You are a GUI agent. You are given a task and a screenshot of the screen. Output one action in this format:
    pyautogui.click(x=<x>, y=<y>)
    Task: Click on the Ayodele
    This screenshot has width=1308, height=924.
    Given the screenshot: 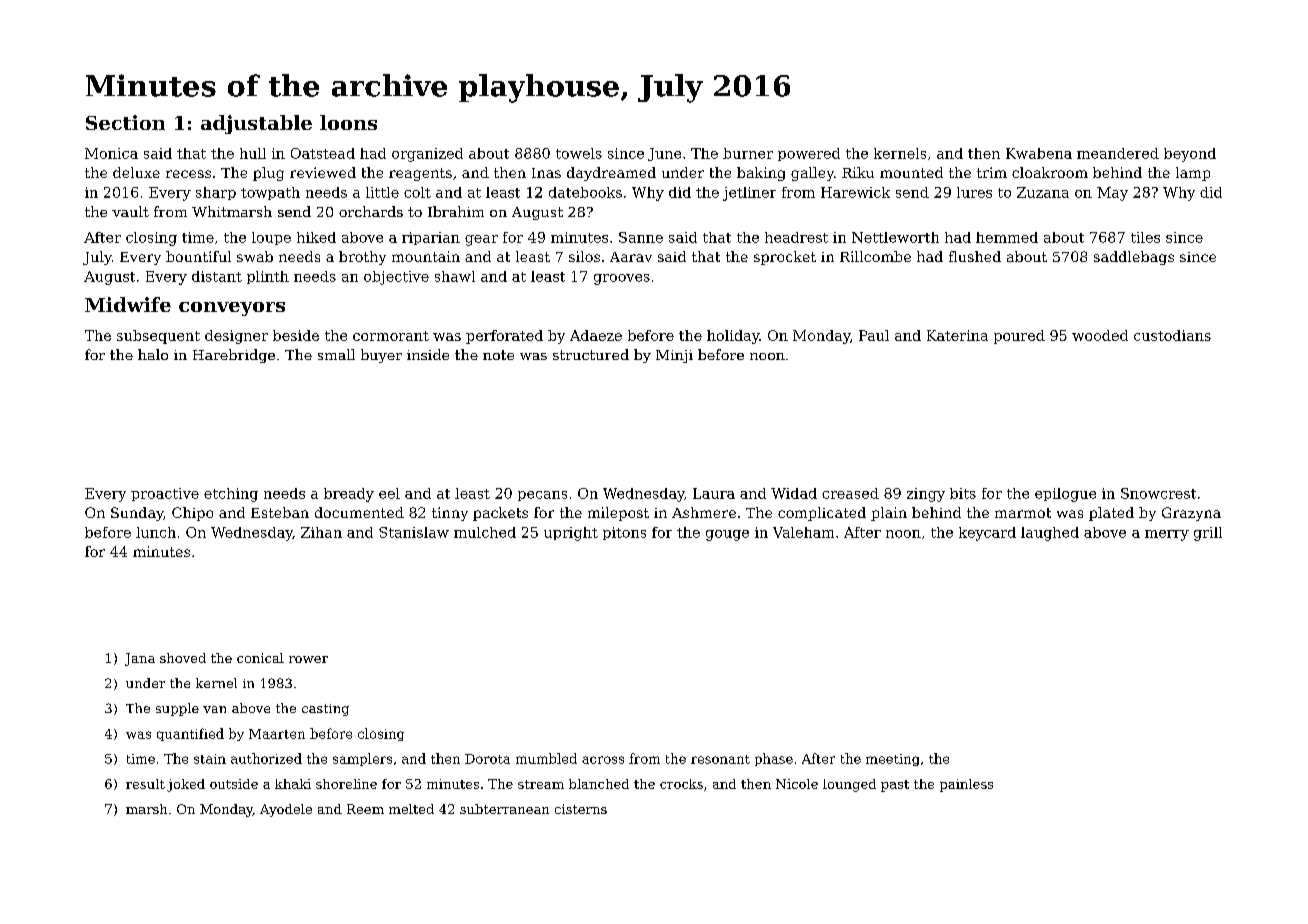 What is the action you would take?
    pyautogui.click(x=286, y=810)
